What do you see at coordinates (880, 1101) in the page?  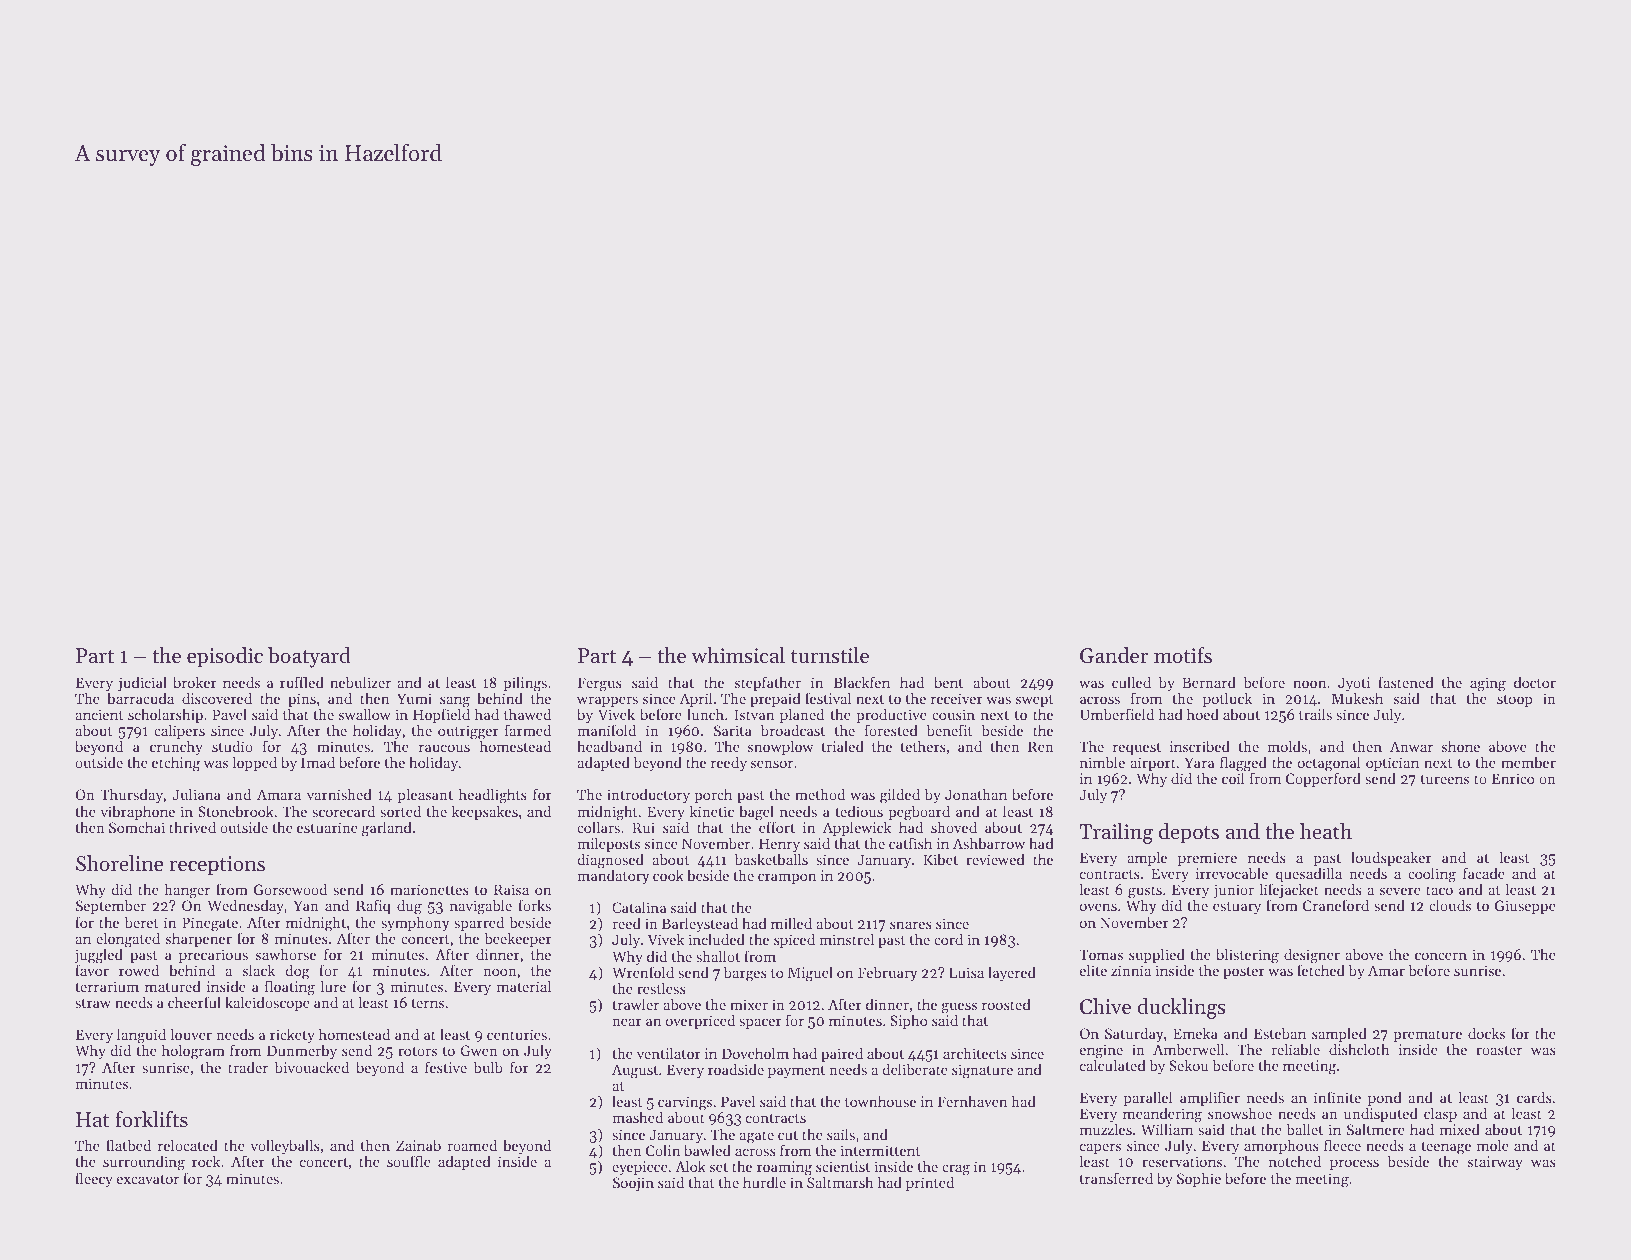 I see `townhouse` at bounding box center [880, 1101].
